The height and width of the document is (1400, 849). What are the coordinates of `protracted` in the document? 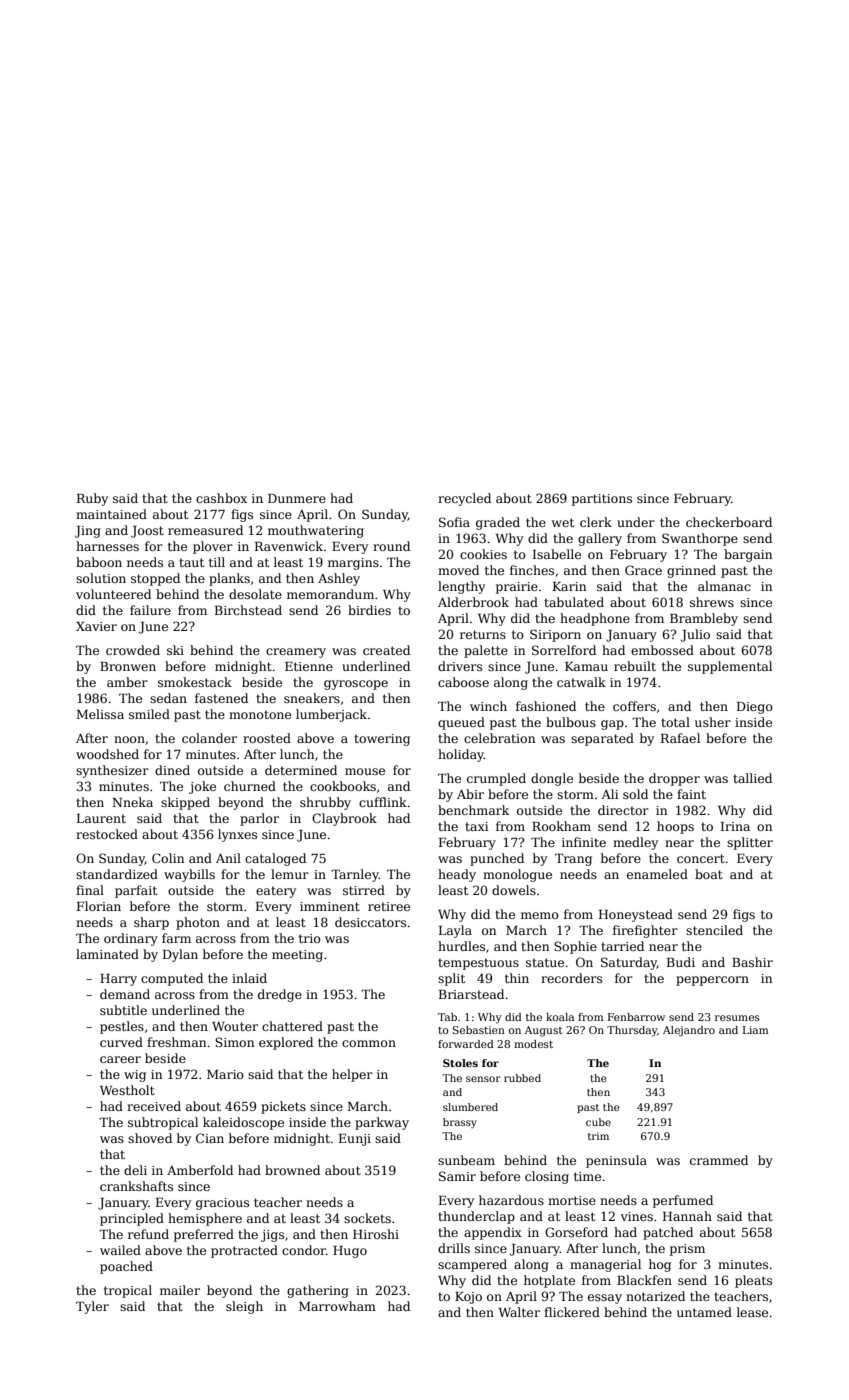 It's located at (244, 1251).
